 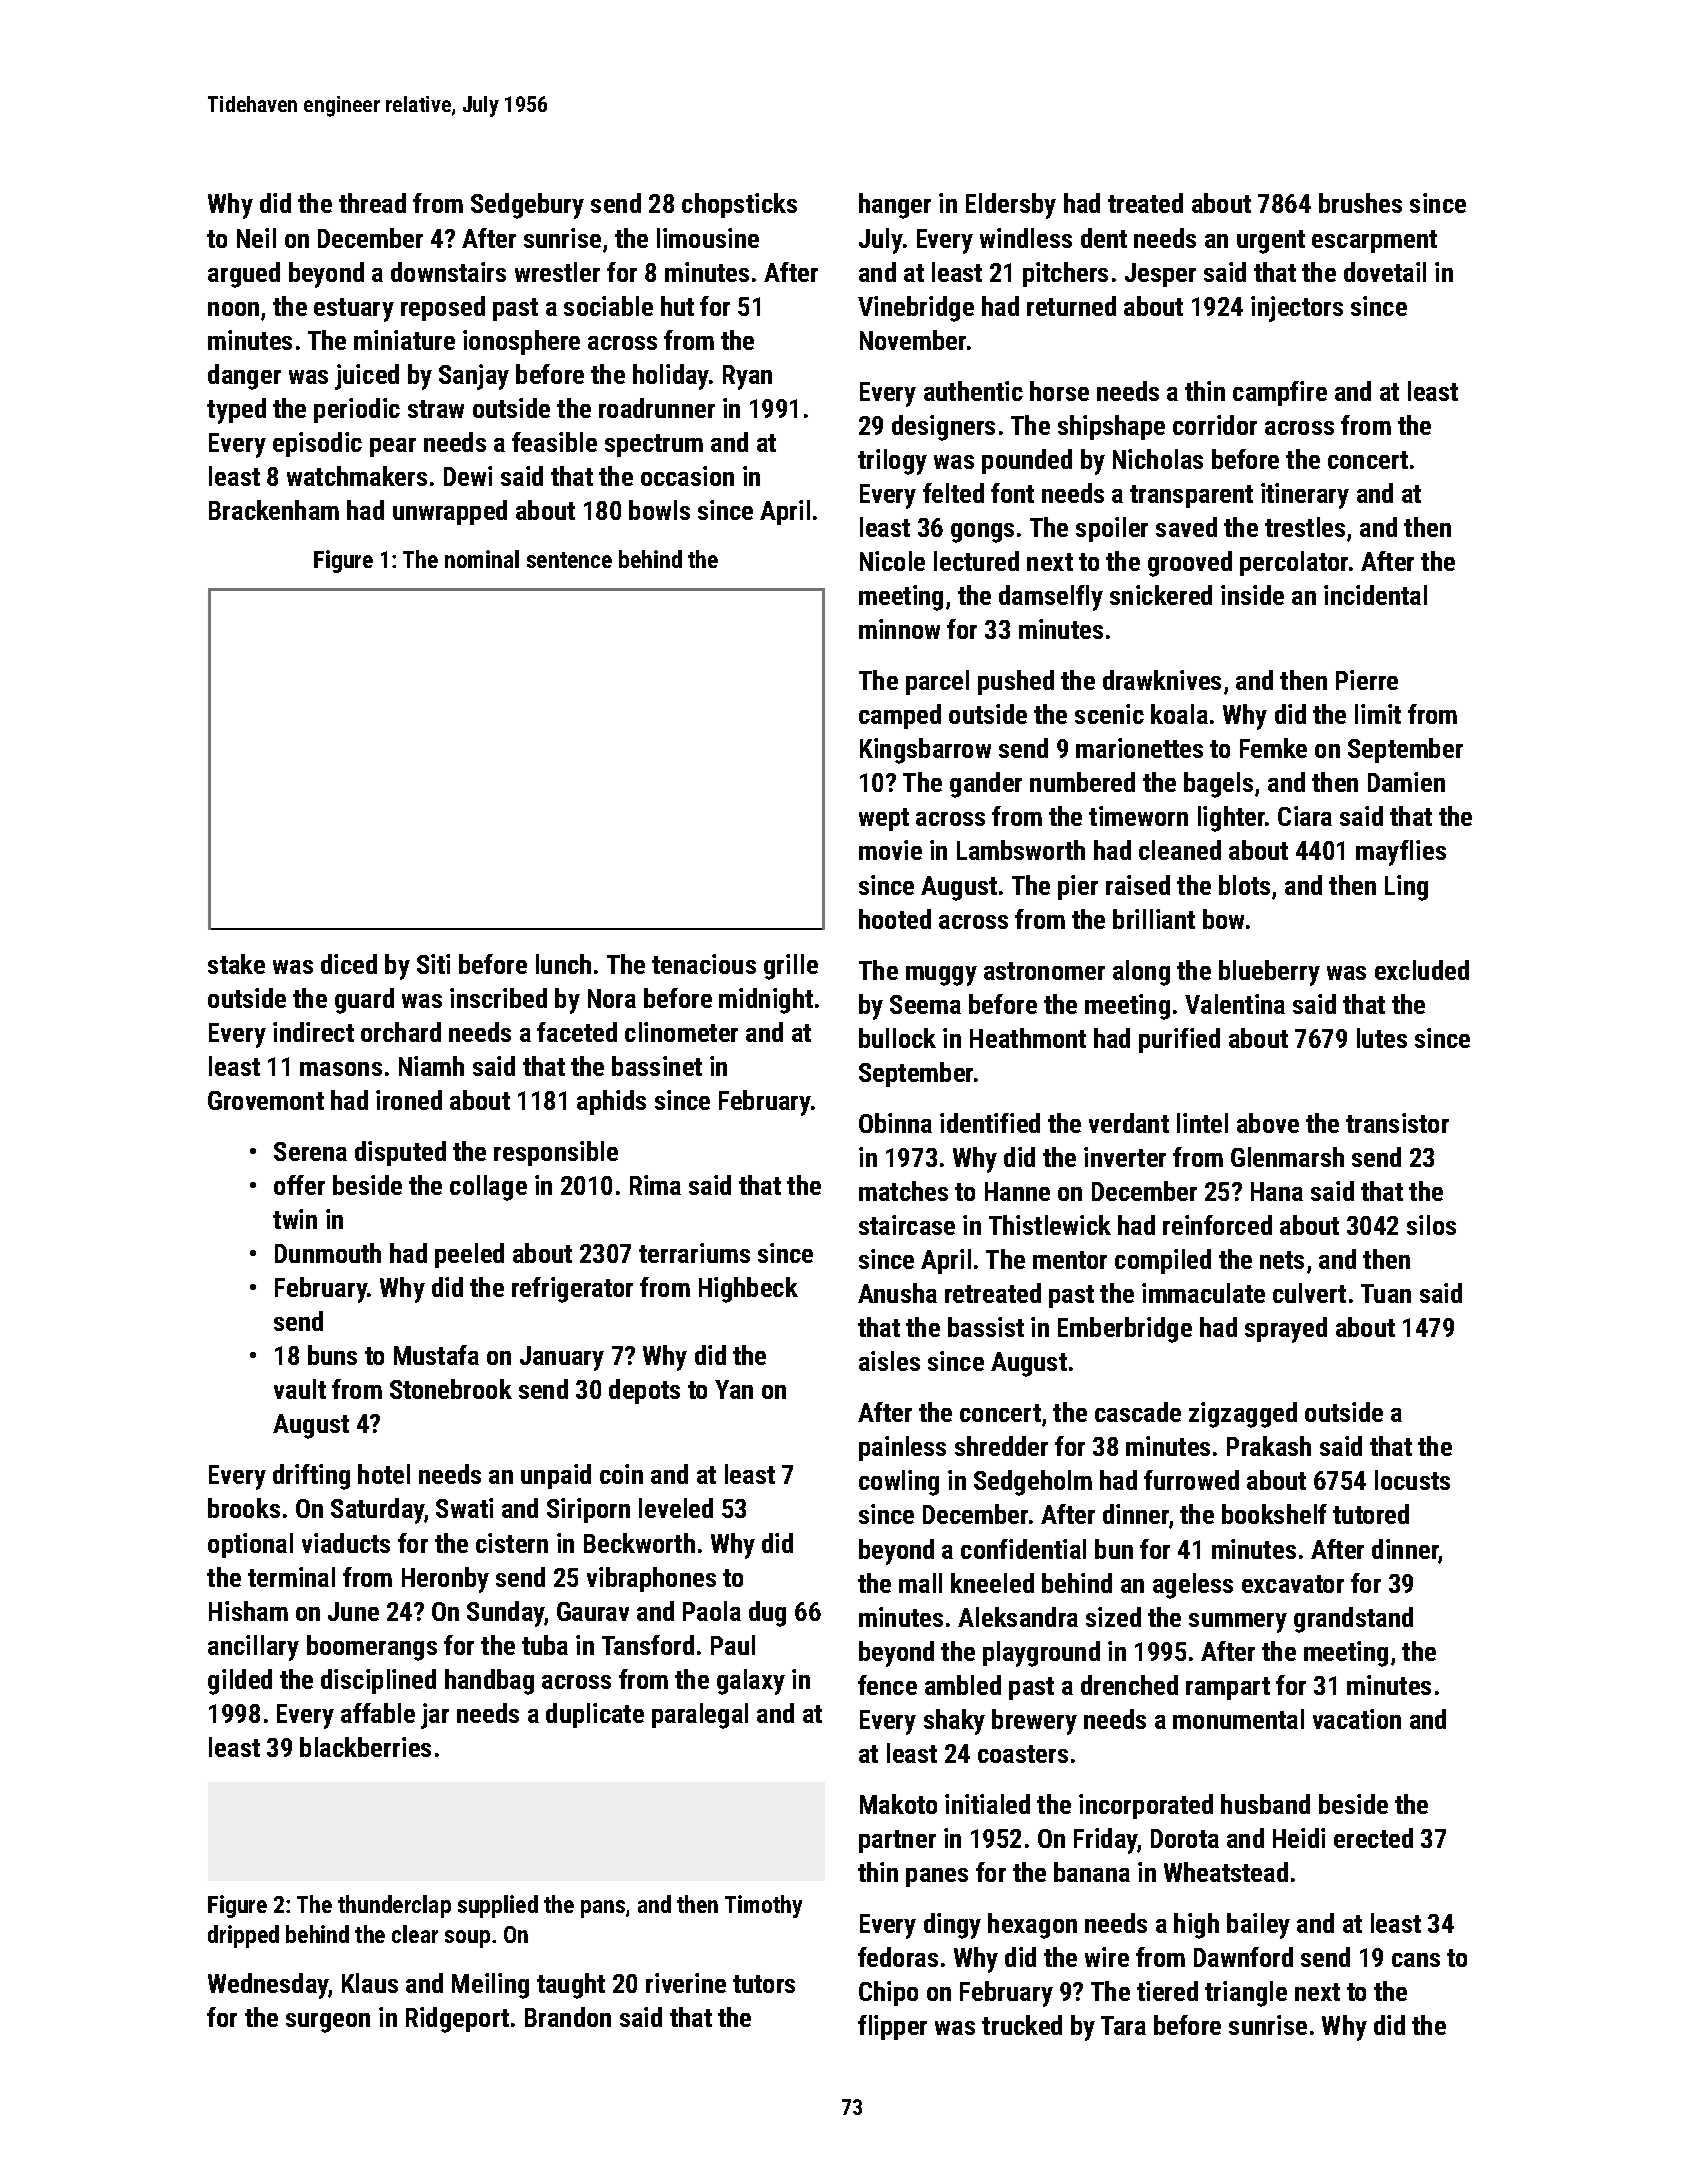 I want to click on coasters, so click(x=1023, y=1754).
